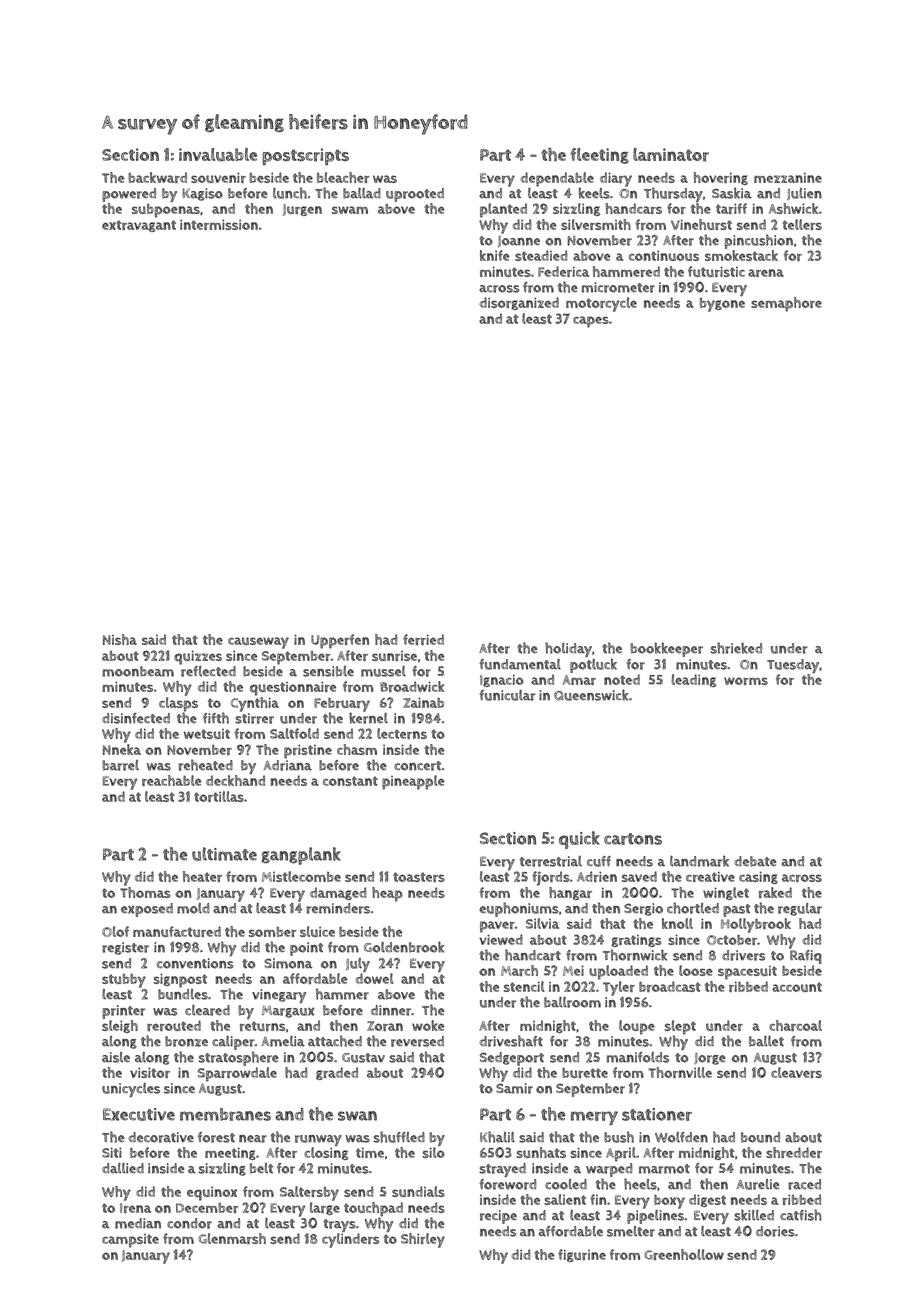 The height and width of the screenshot is (1308, 924). Describe the element at coordinates (494, 255) in the screenshot. I see `knife` at that location.
